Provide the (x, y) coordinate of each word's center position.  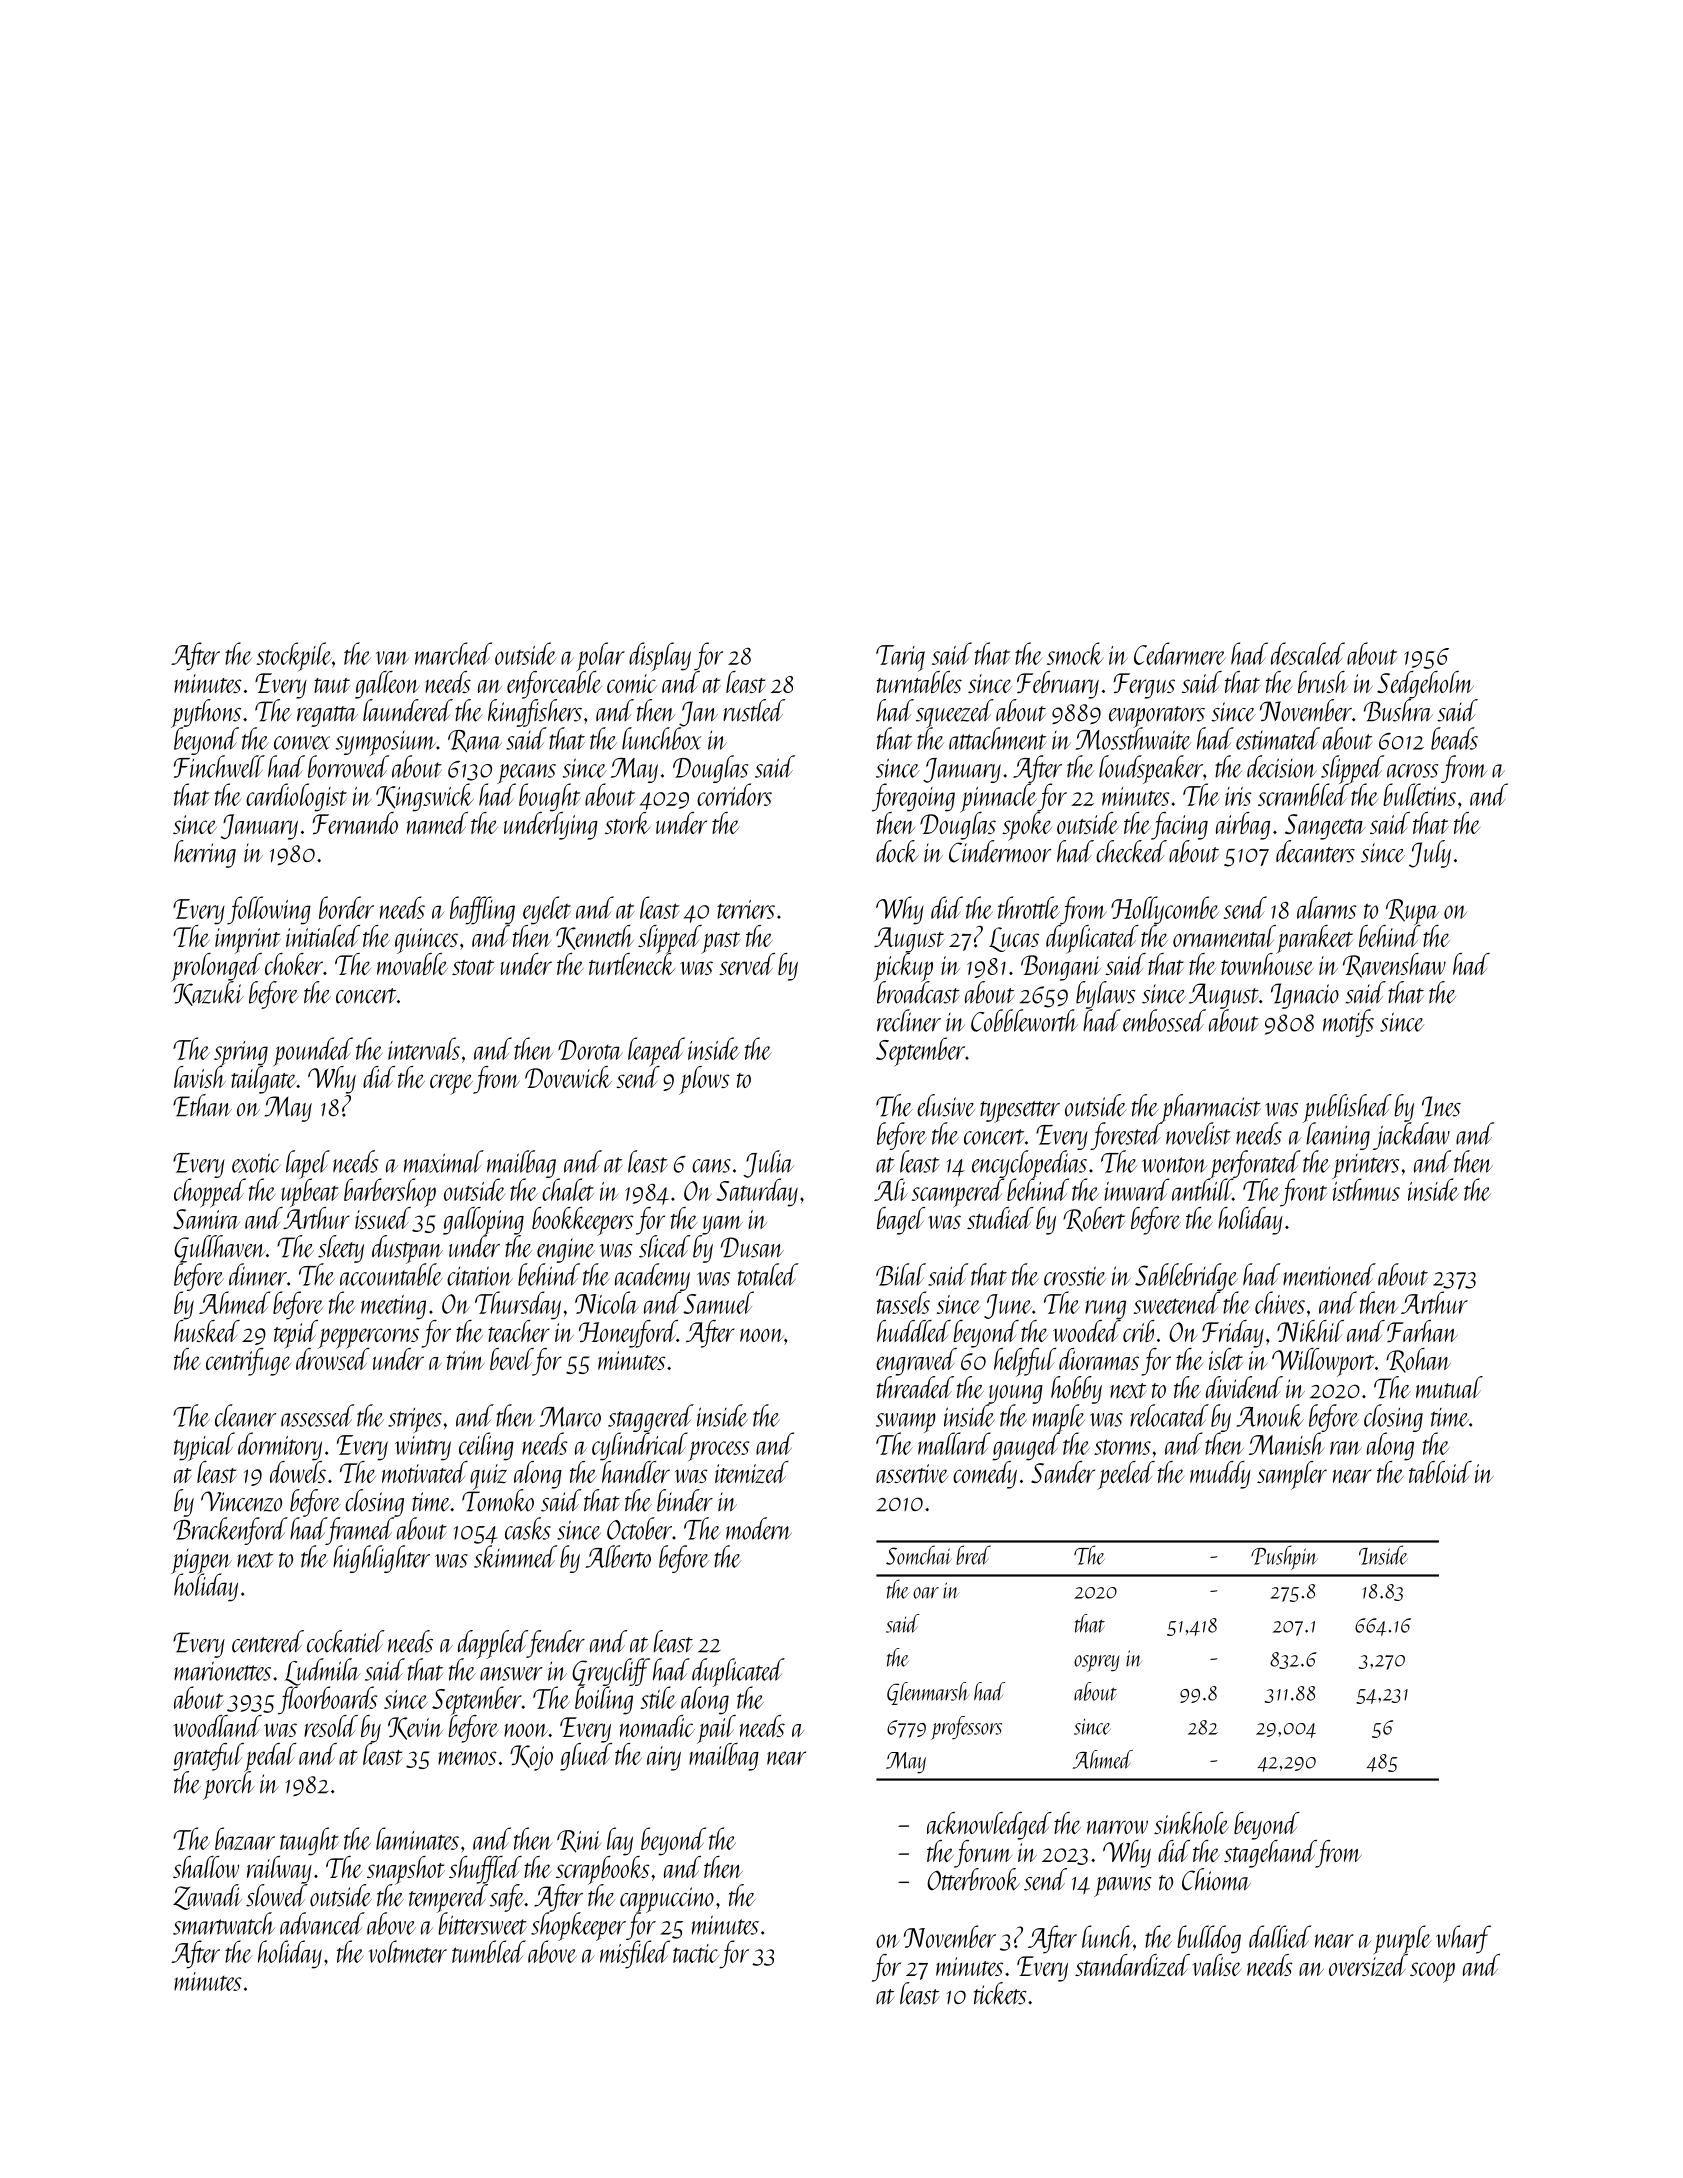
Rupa (1412, 912)
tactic (696, 1953)
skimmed (515, 1556)
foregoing (913, 797)
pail (717, 1728)
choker (294, 964)
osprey (1097, 1663)
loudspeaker (1151, 769)
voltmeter (407, 1951)
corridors (734, 794)
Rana (475, 741)
